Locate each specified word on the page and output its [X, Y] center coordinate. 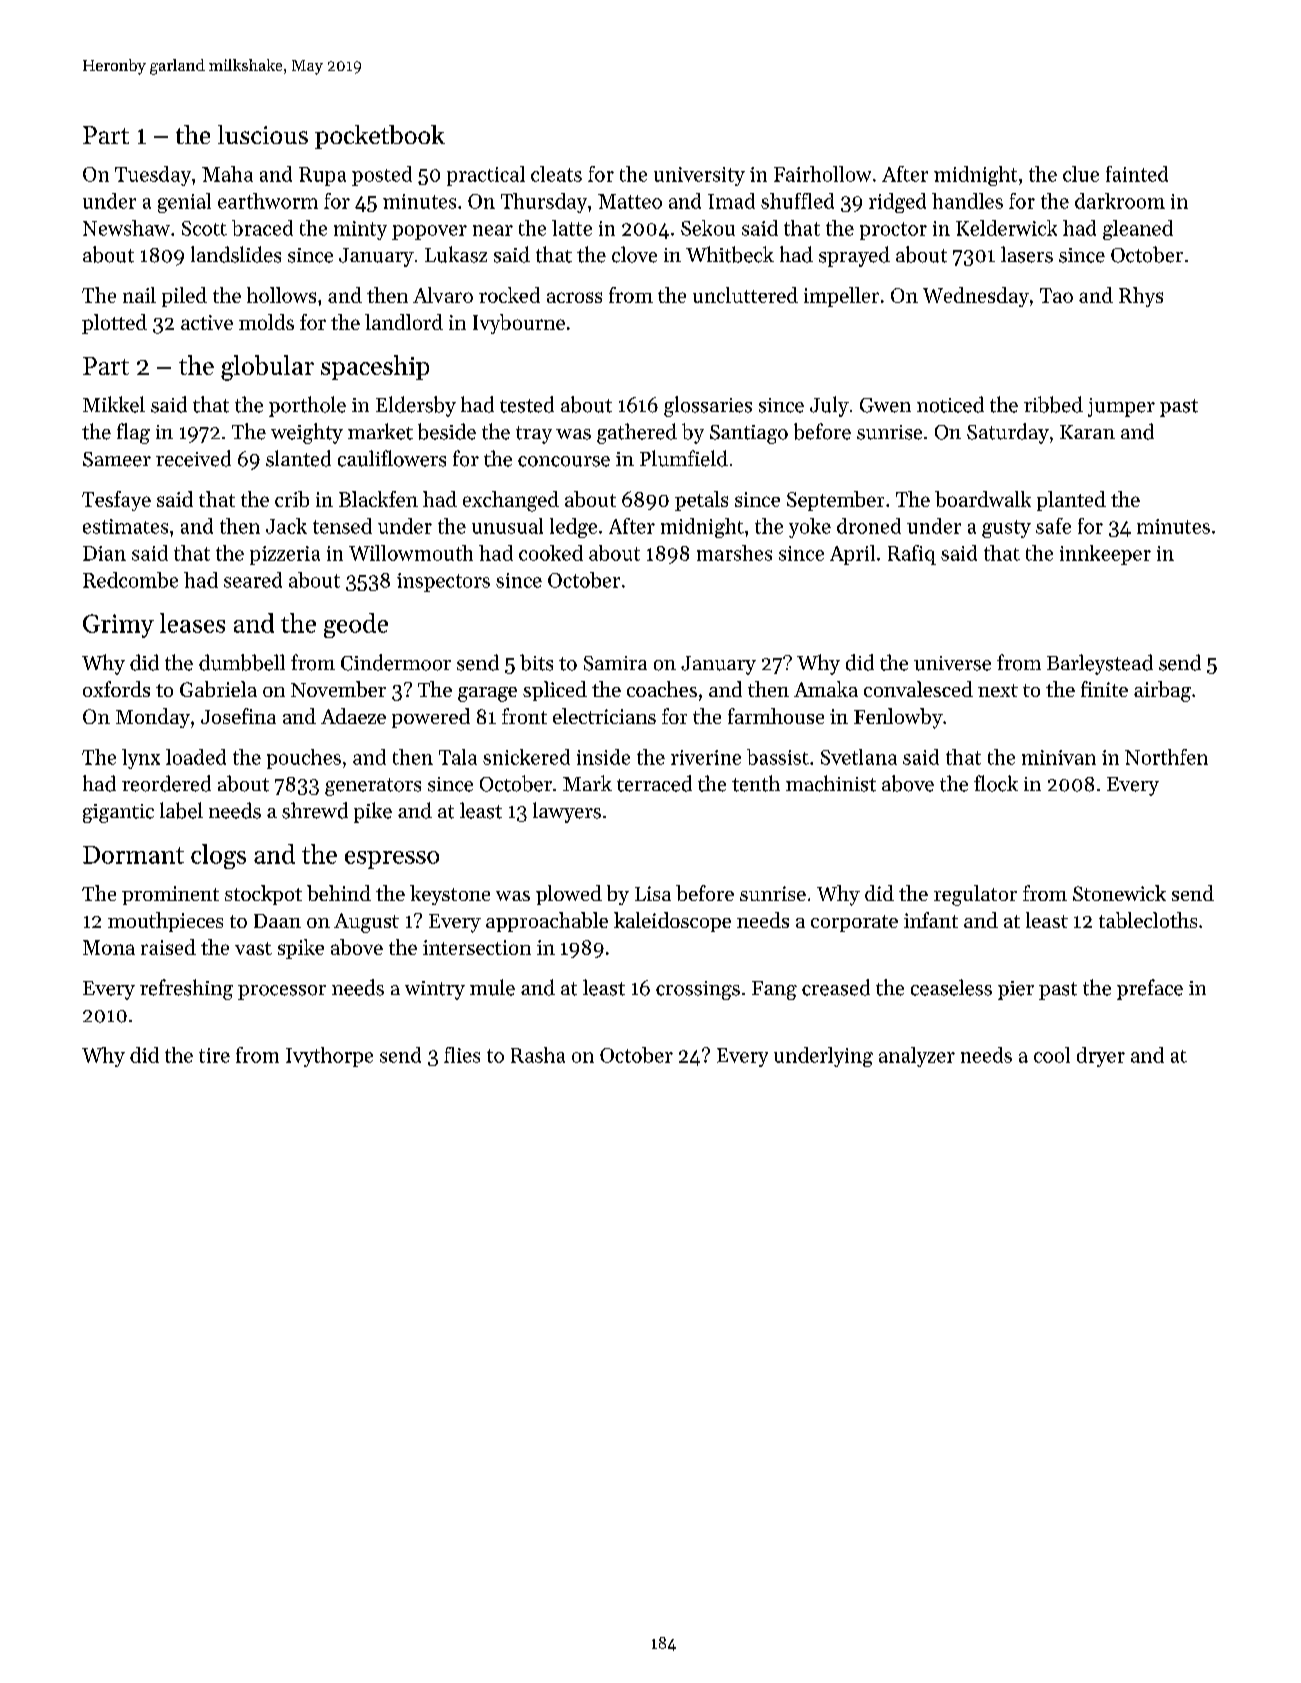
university [699, 176]
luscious [263, 134]
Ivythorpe [329, 1057]
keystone [450, 895]
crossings [698, 990]
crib [292, 499]
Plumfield [684, 458]
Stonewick [1119, 893]
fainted [1137, 174]
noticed [950, 404]
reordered [166, 783]
